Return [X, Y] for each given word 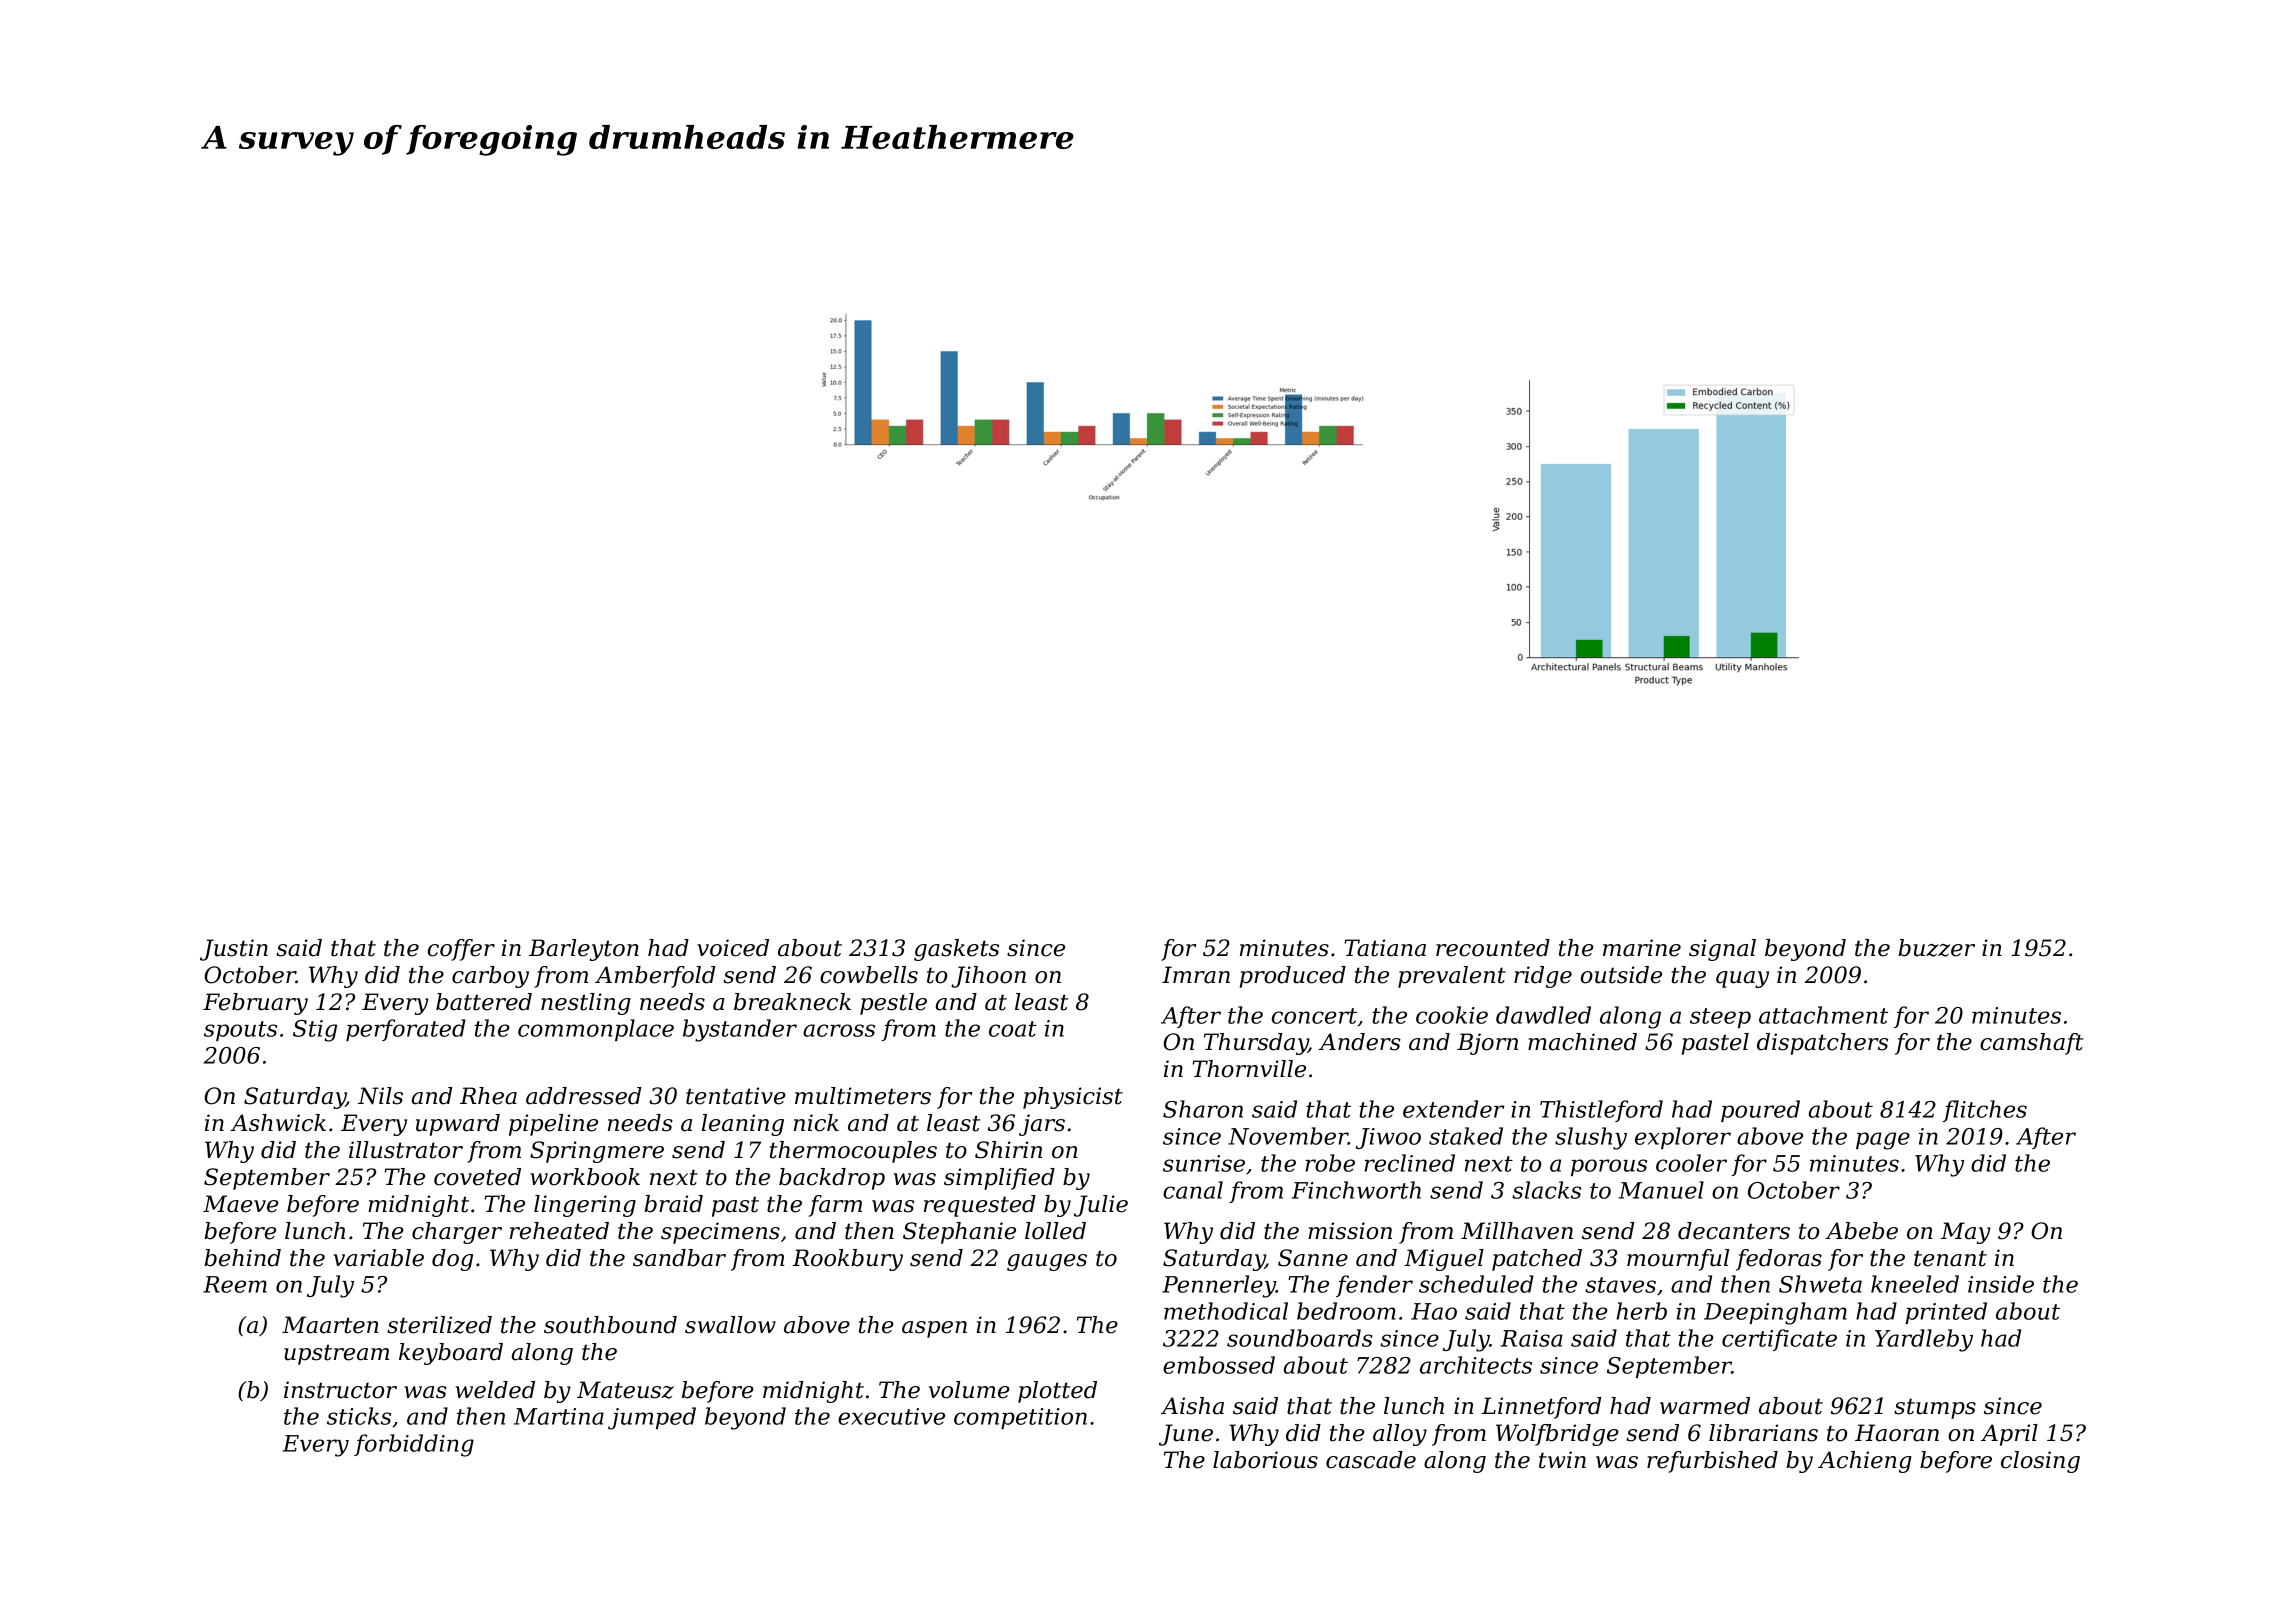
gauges [1047, 1262]
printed [1946, 1313]
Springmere [597, 1152]
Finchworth [1356, 1190]
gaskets [956, 950]
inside [2001, 1284]
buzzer [1936, 948]
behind [242, 1258]
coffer [461, 950]
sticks [359, 1416]
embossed [1219, 1365]
